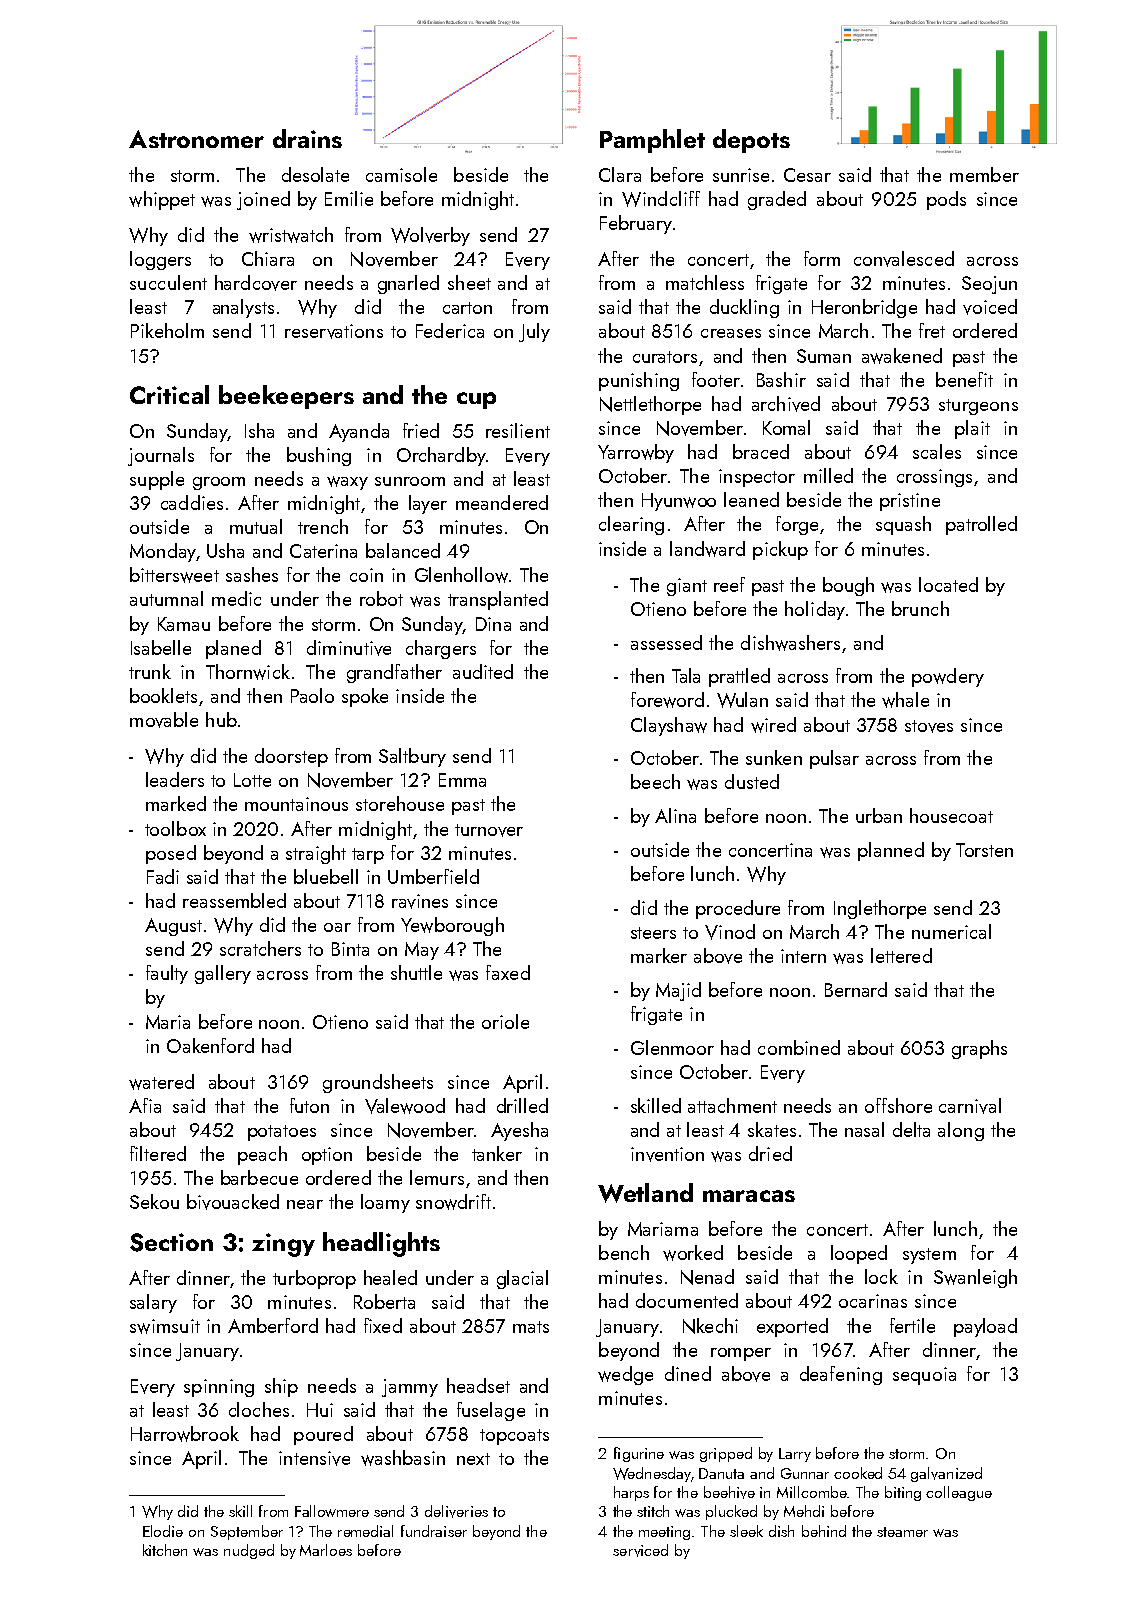 This image has width=1148, height=1624. Describe the element at coordinates (675, 815) in the image. I see `Alina` at that location.
